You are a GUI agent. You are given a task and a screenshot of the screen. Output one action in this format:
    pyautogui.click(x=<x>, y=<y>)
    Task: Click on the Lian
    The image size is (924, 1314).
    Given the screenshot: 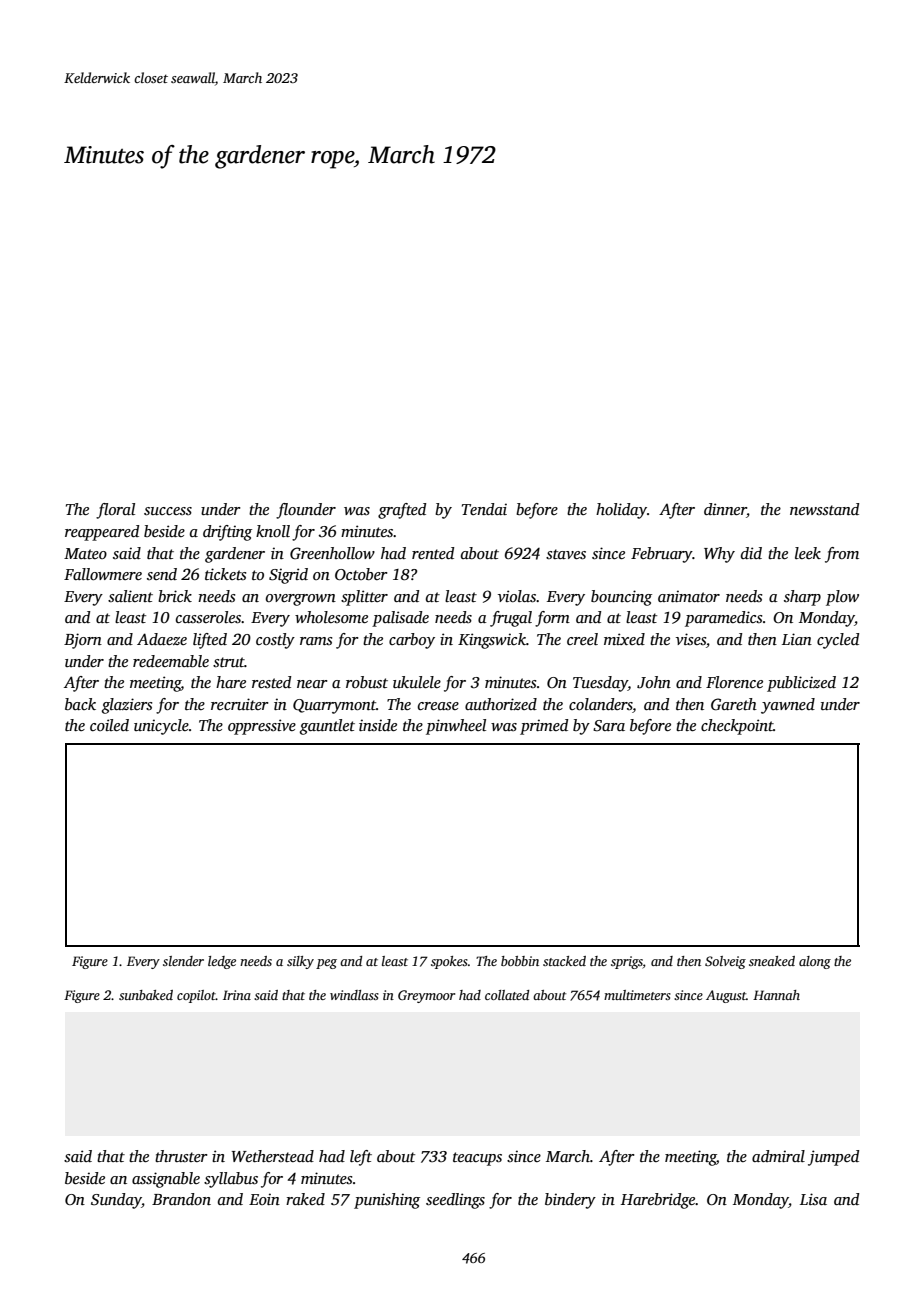 What is the action you would take?
    pyautogui.click(x=797, y=639)
